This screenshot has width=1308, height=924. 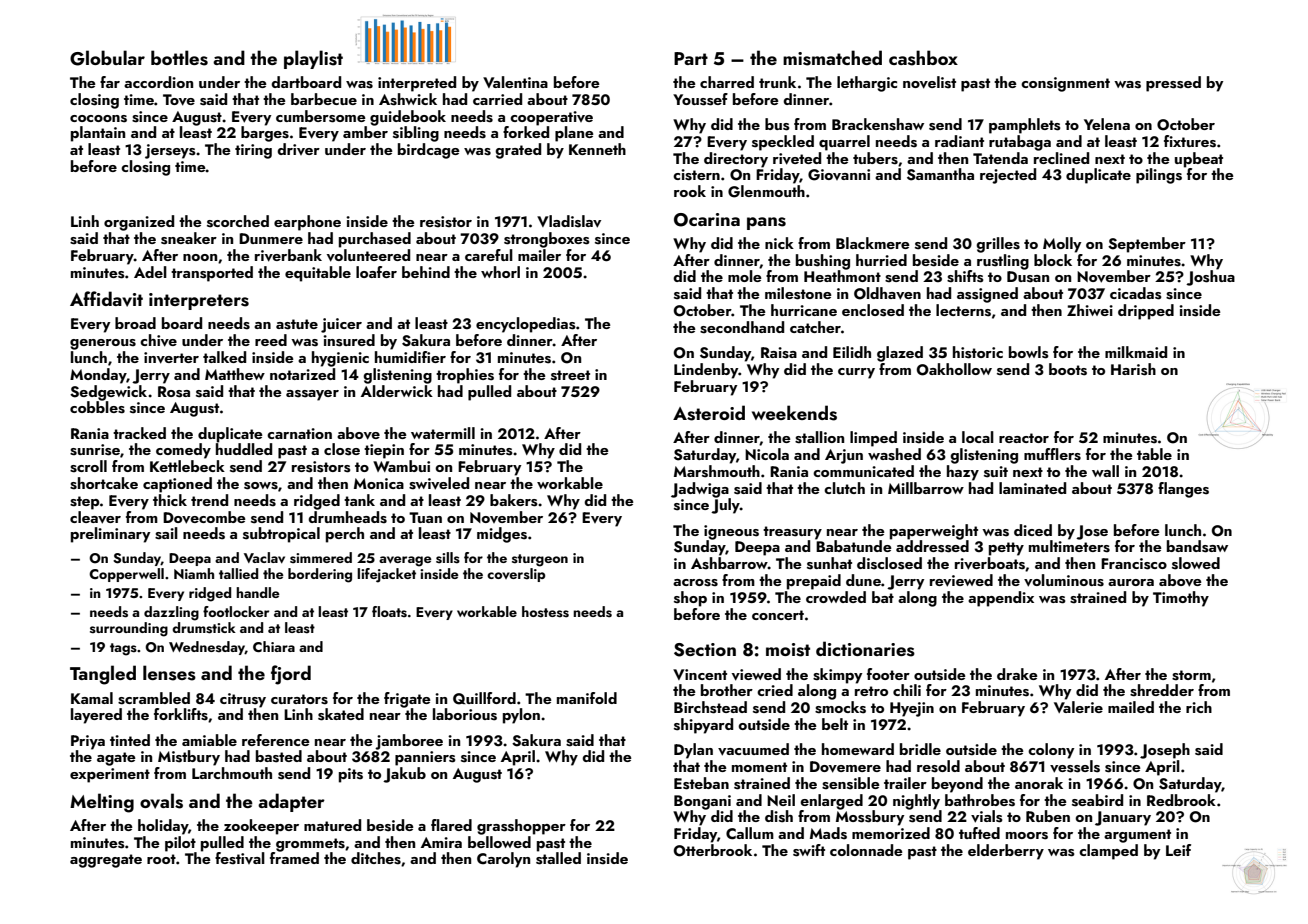 I want to click on limped, so click(x=873, y=439).
